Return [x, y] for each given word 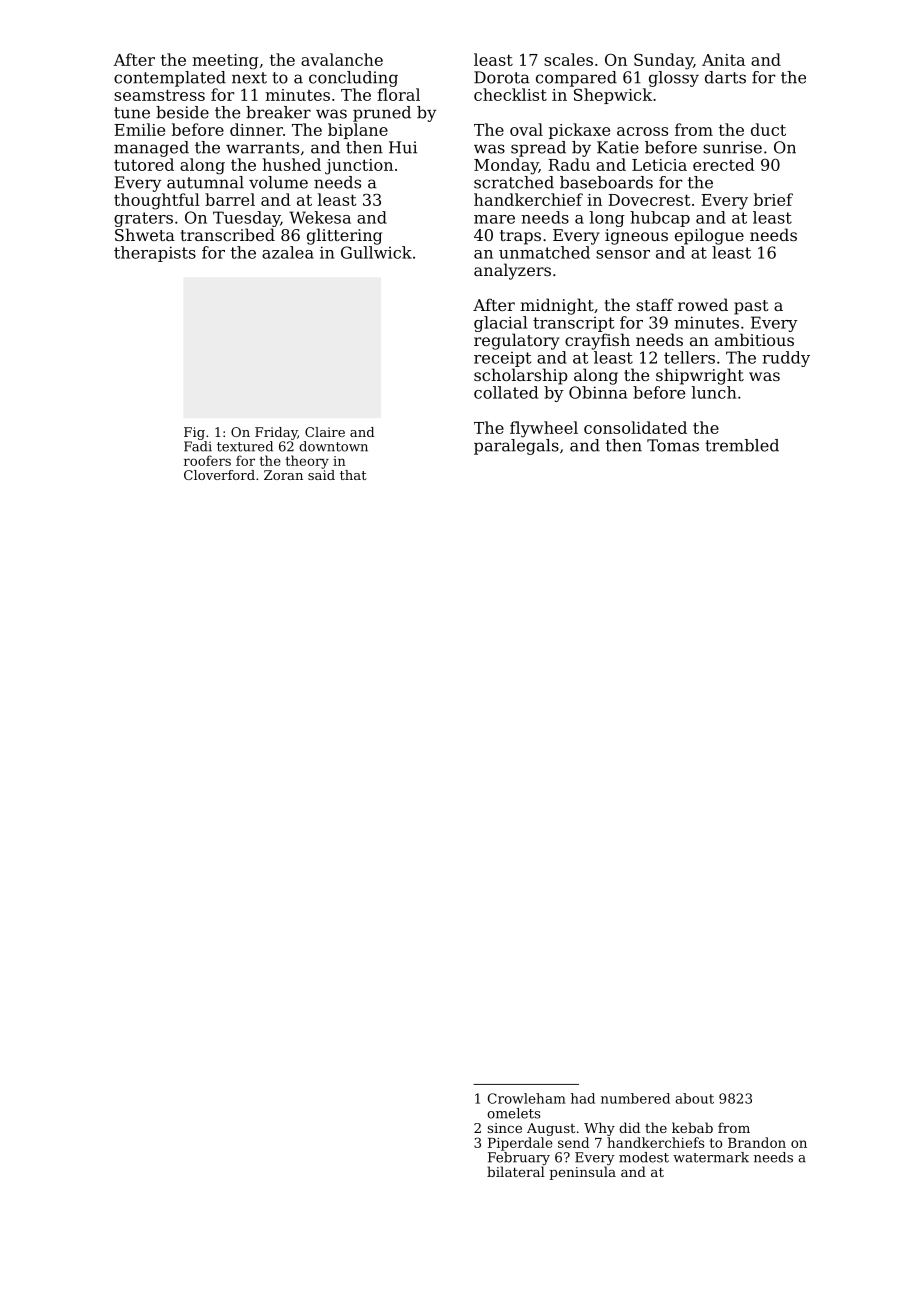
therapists [155, 254]
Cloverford [219, 475]
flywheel [544, 429]
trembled [742, 445]
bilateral [516, 1171]
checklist [510, 94]
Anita [723, 60]
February [519, 1158]
